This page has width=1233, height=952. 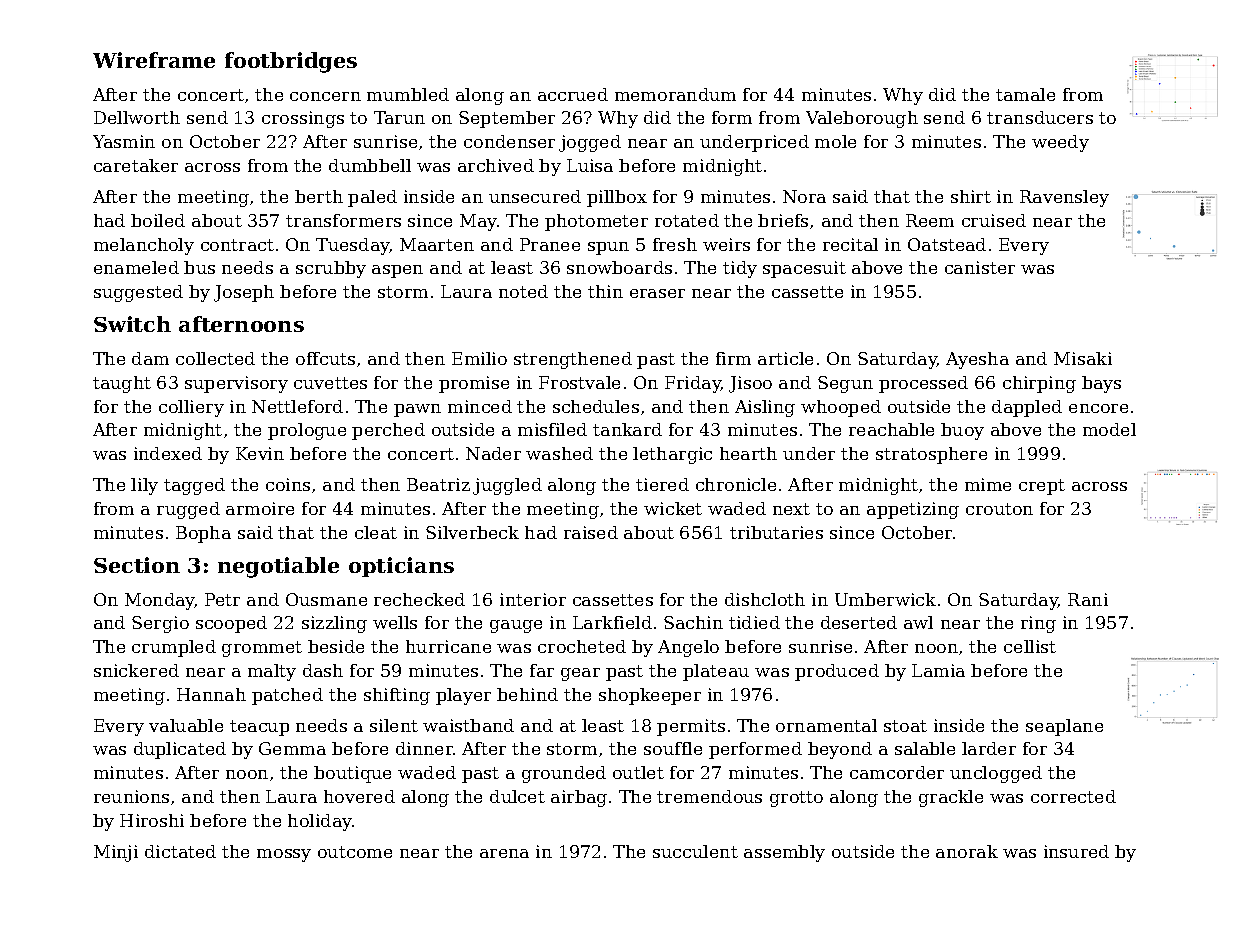 What do you see at coordinates (137, 565) in the page?
I see `Section` at bounding box center [137, 565].
